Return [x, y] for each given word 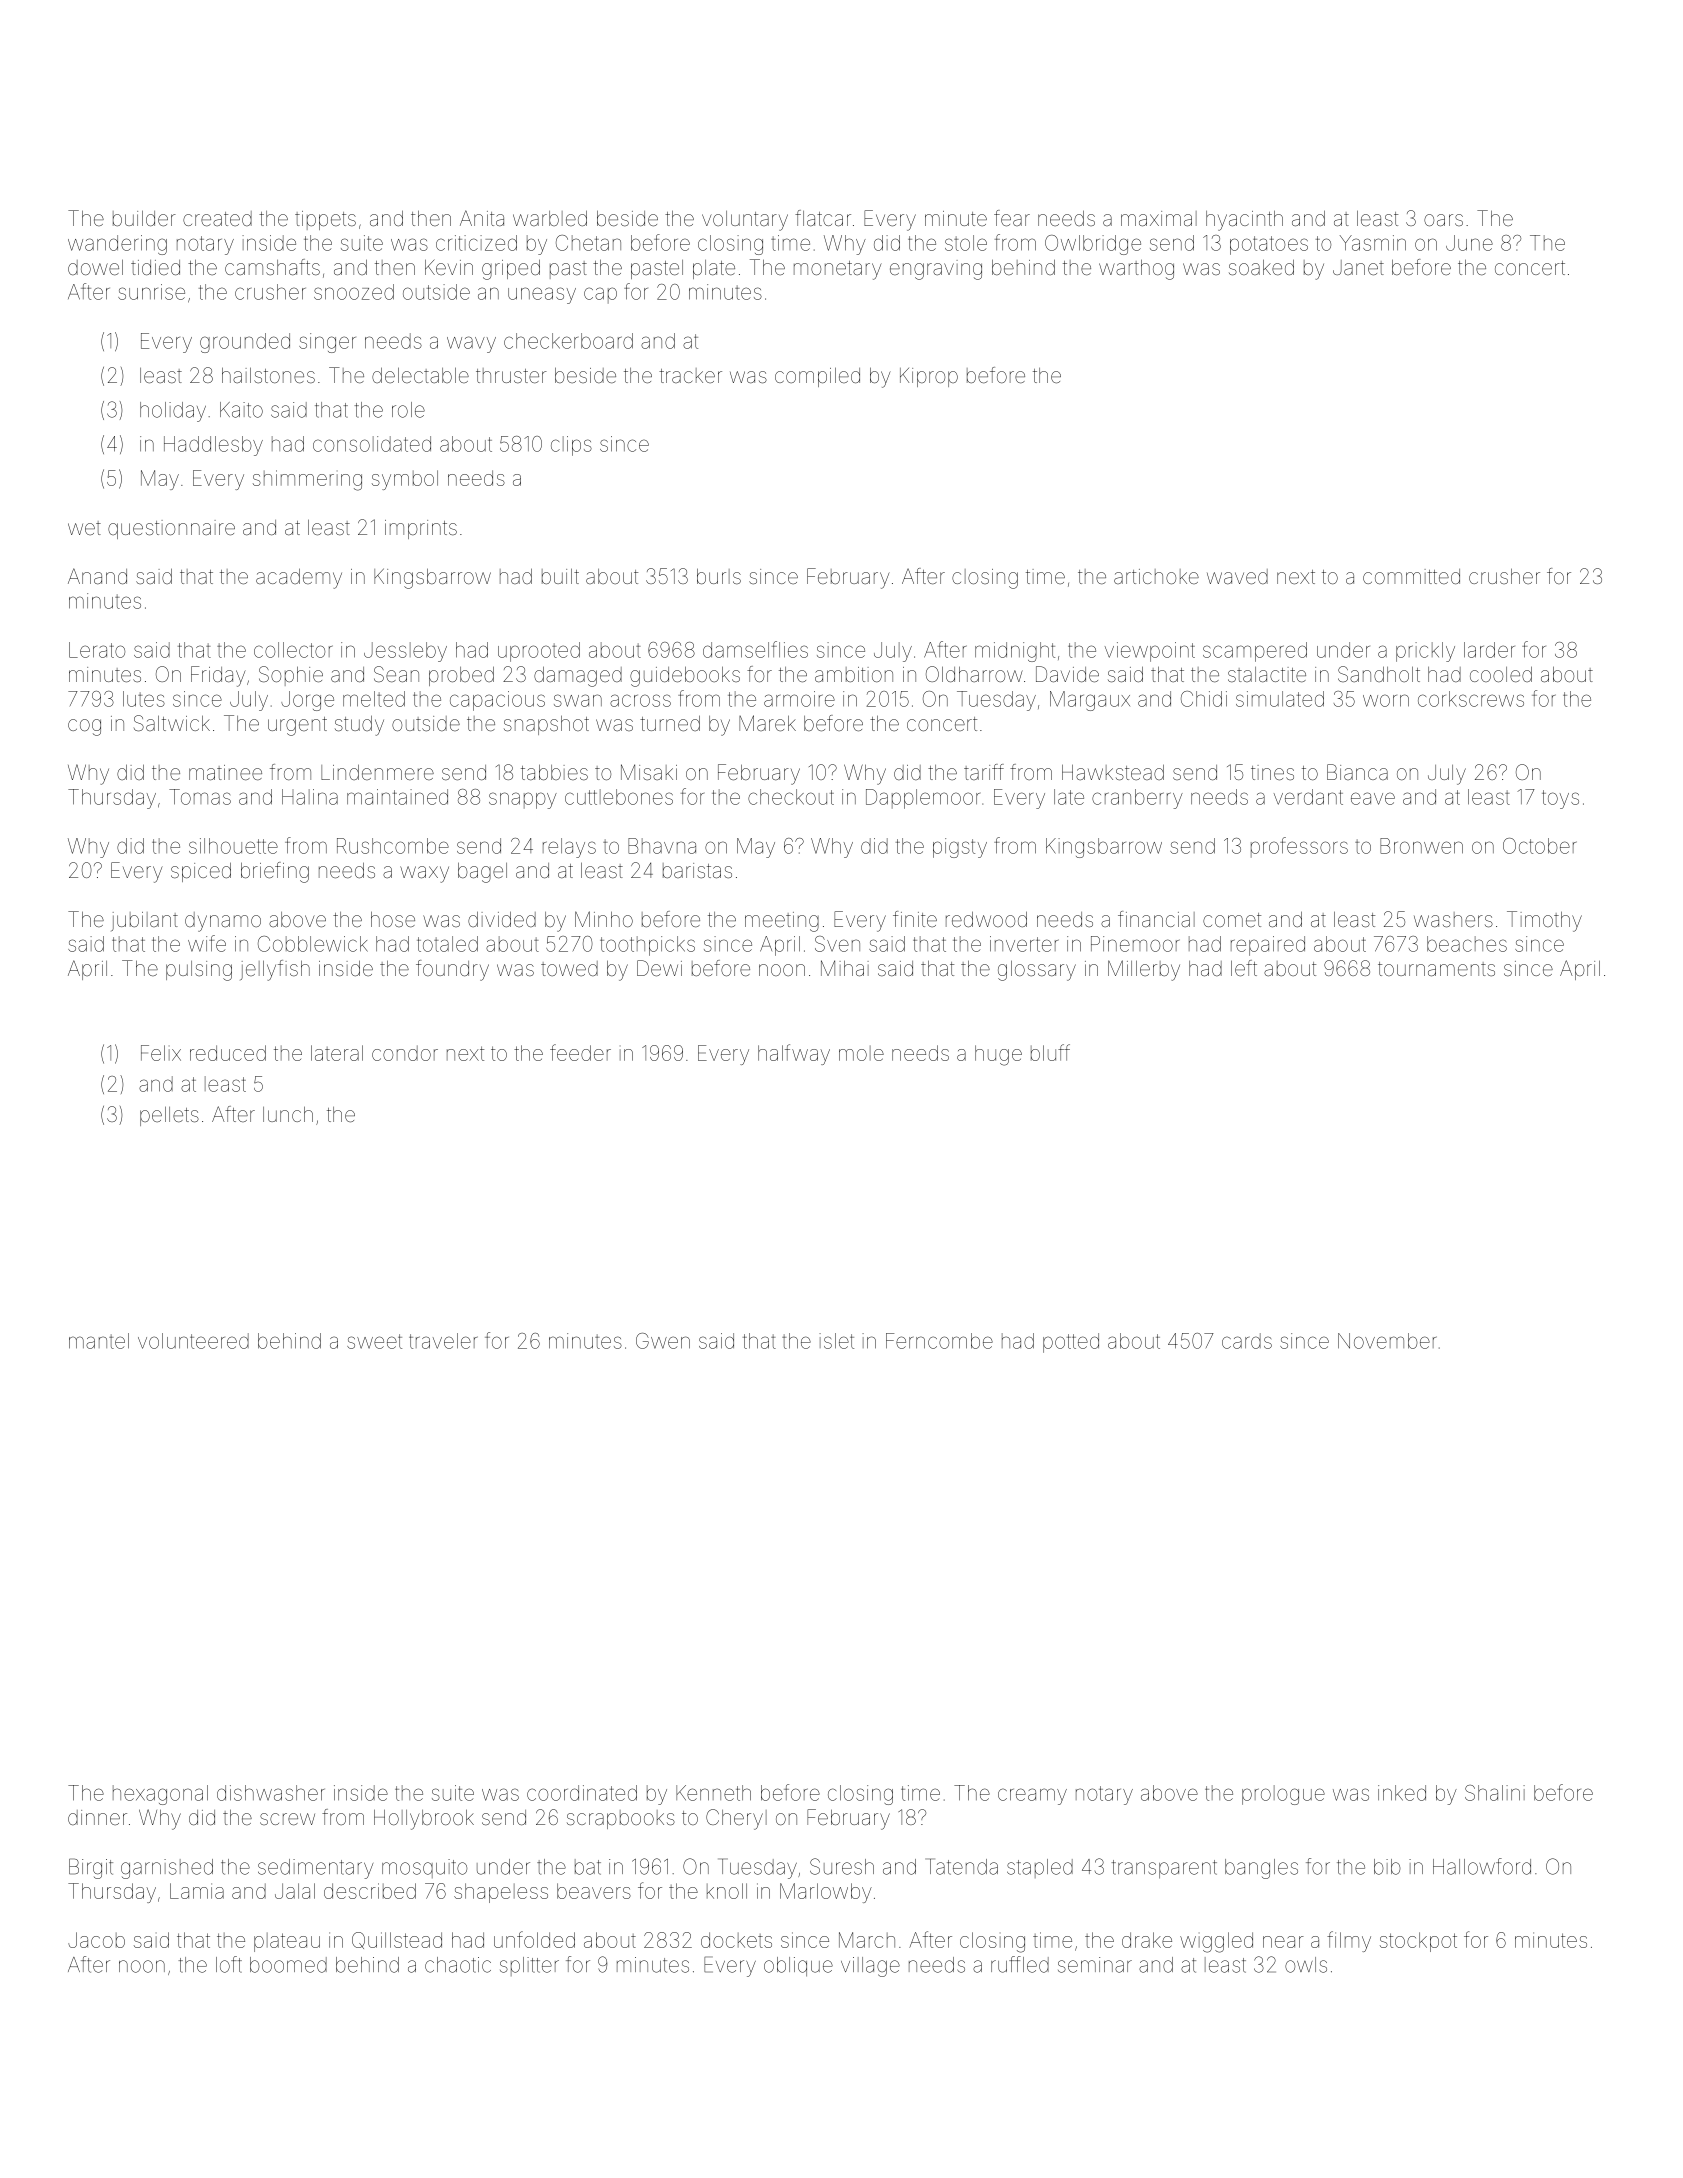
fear [1012, 218]
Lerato [97, 650]
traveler [443, 1341]
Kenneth [713, 1793]
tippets [325, 220]
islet [836, 1341]
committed [1411, 576]
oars [1443, 220]
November [1387, 1341]
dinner [97, 1817]
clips [571, 446]
